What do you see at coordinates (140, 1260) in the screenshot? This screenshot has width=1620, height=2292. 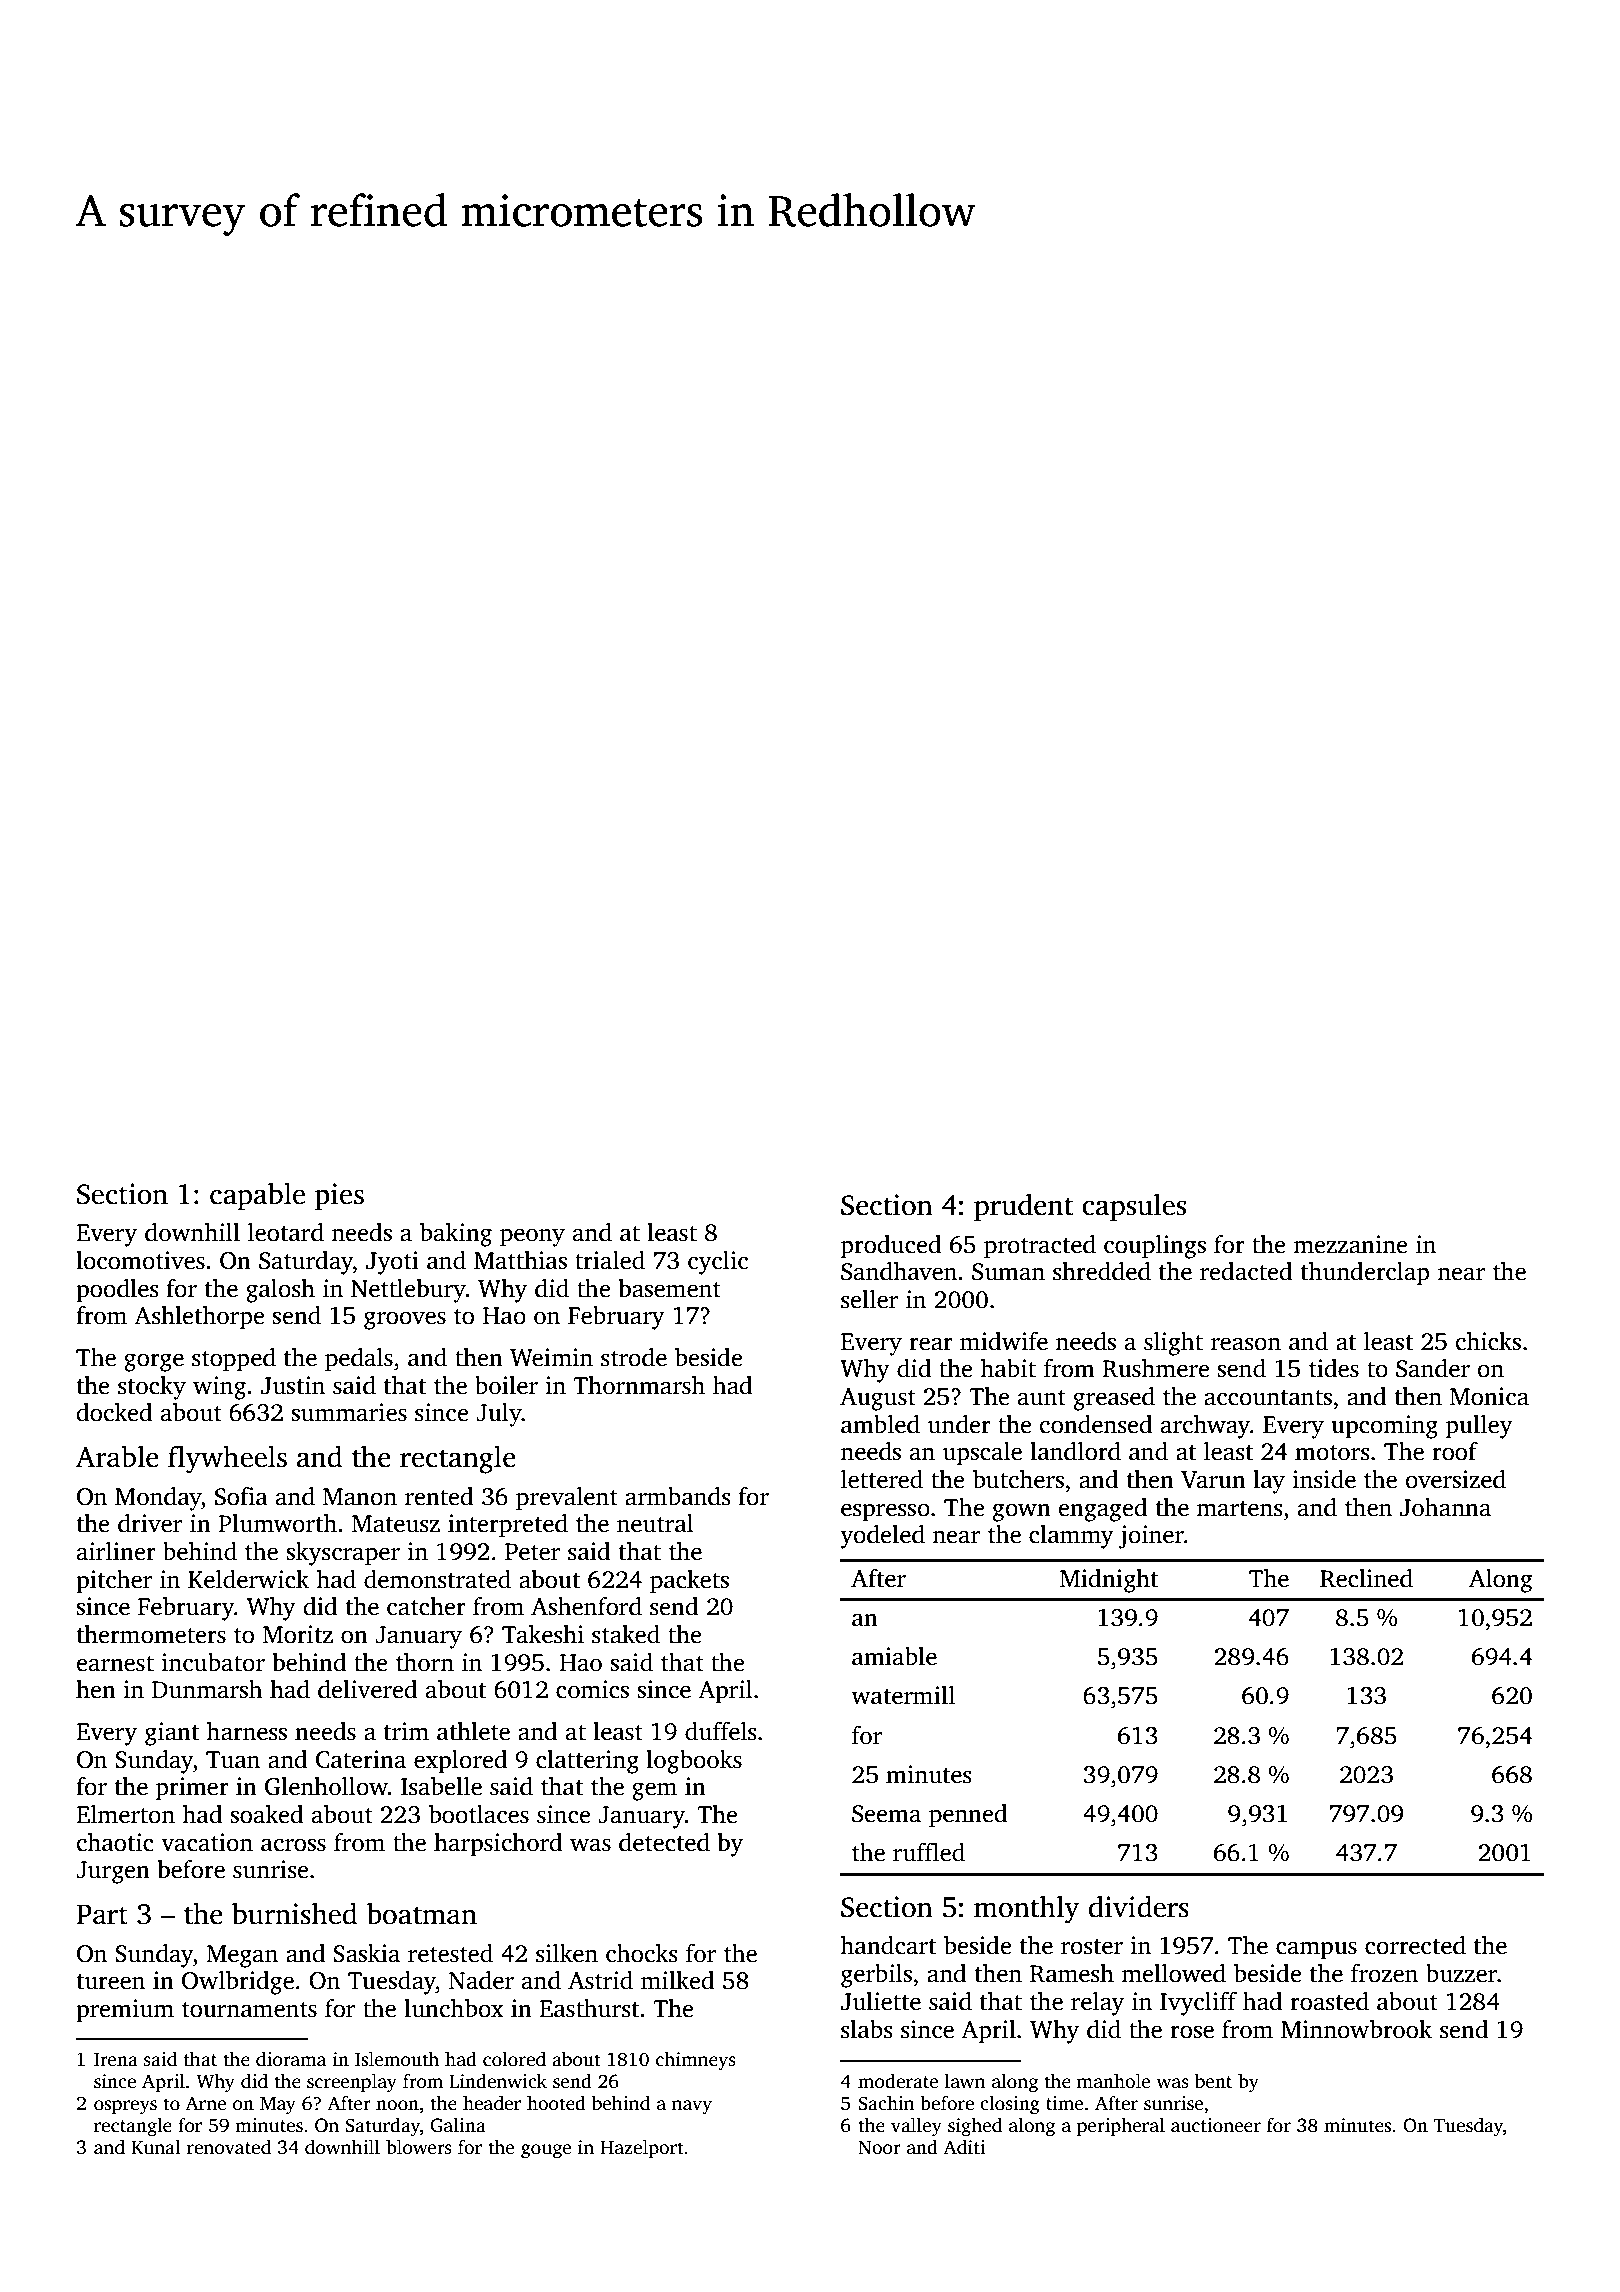 I see `locomotives` at bounding box center [140, 1260].
